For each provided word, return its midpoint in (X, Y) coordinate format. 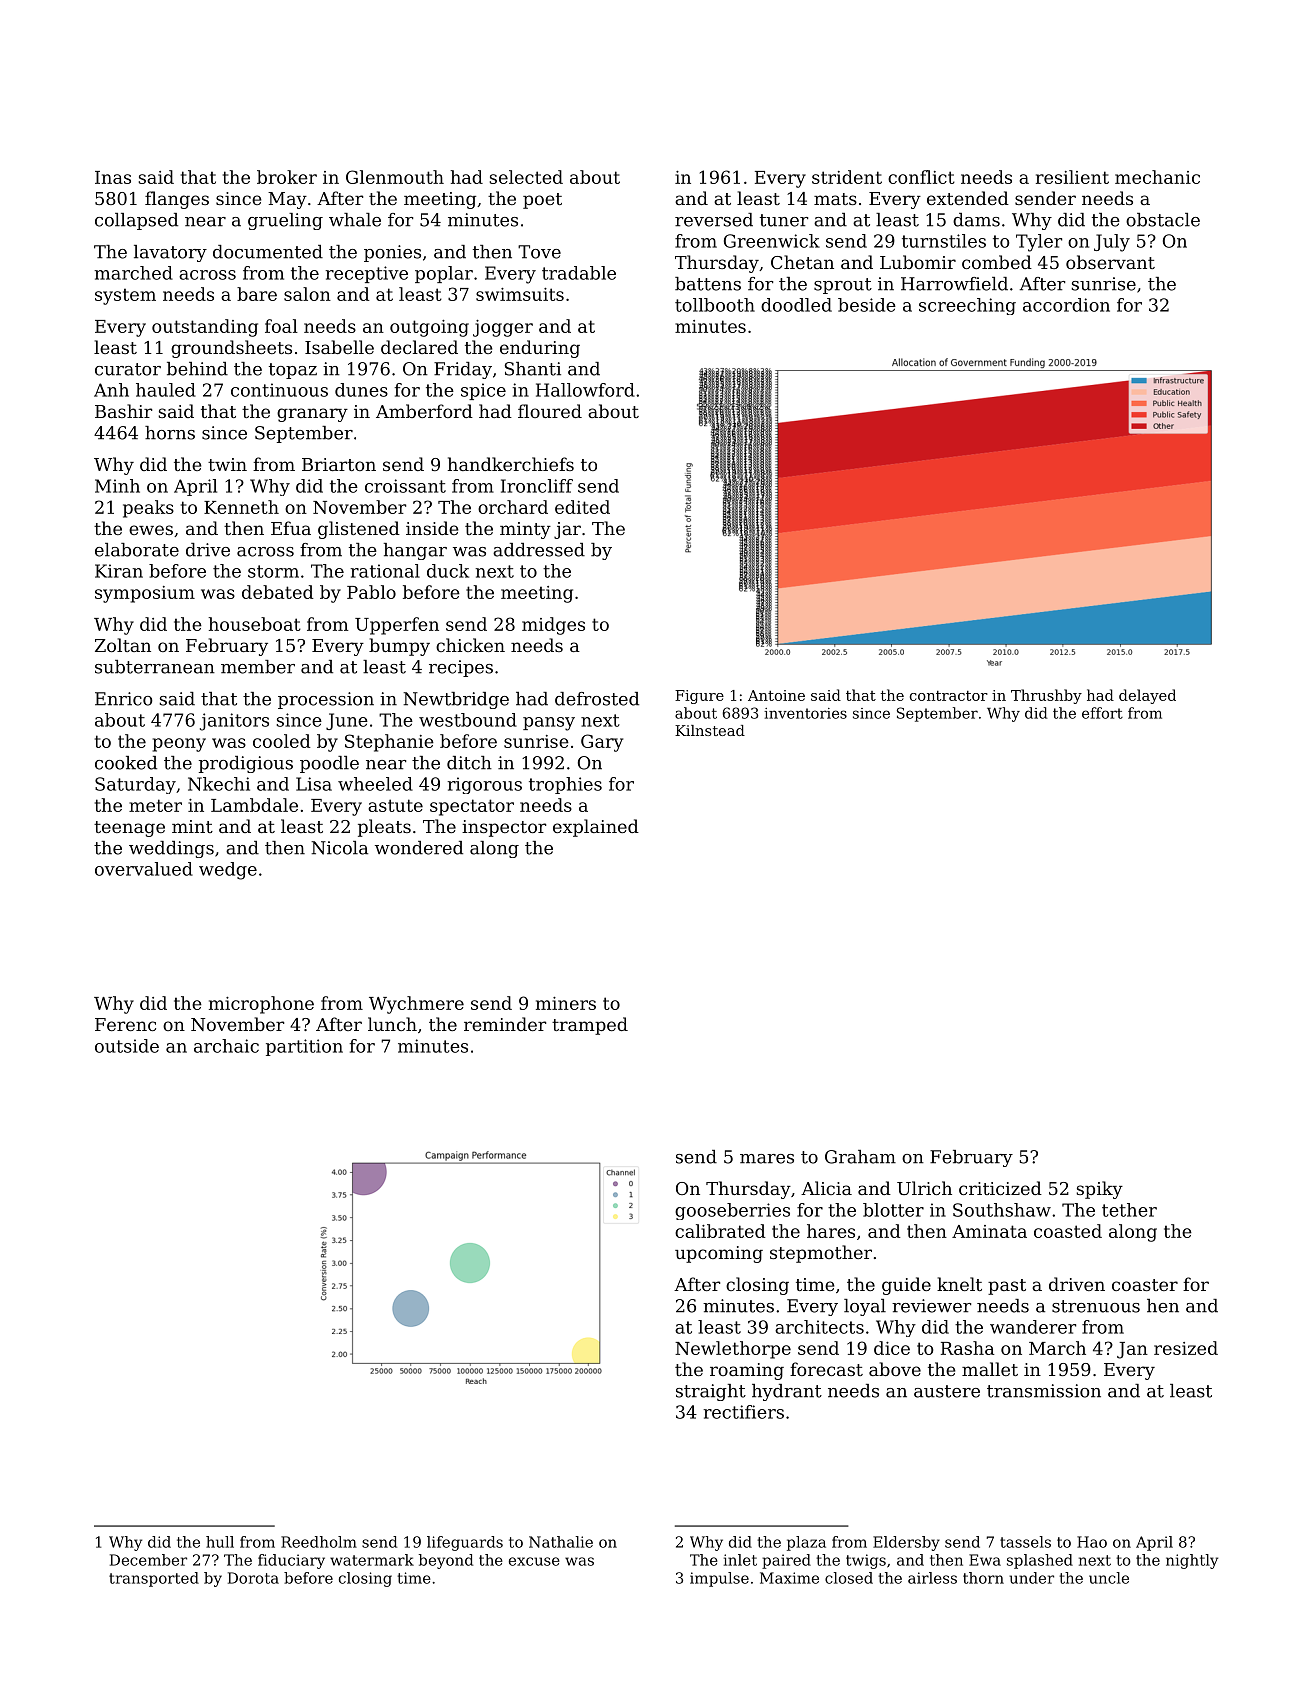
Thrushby (1046, 696)
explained (596, 828)
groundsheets (231, 349)
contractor (949, 696)
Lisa (314, 784)
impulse (719, 1579)
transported (154, 1579)
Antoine (776, 695)
